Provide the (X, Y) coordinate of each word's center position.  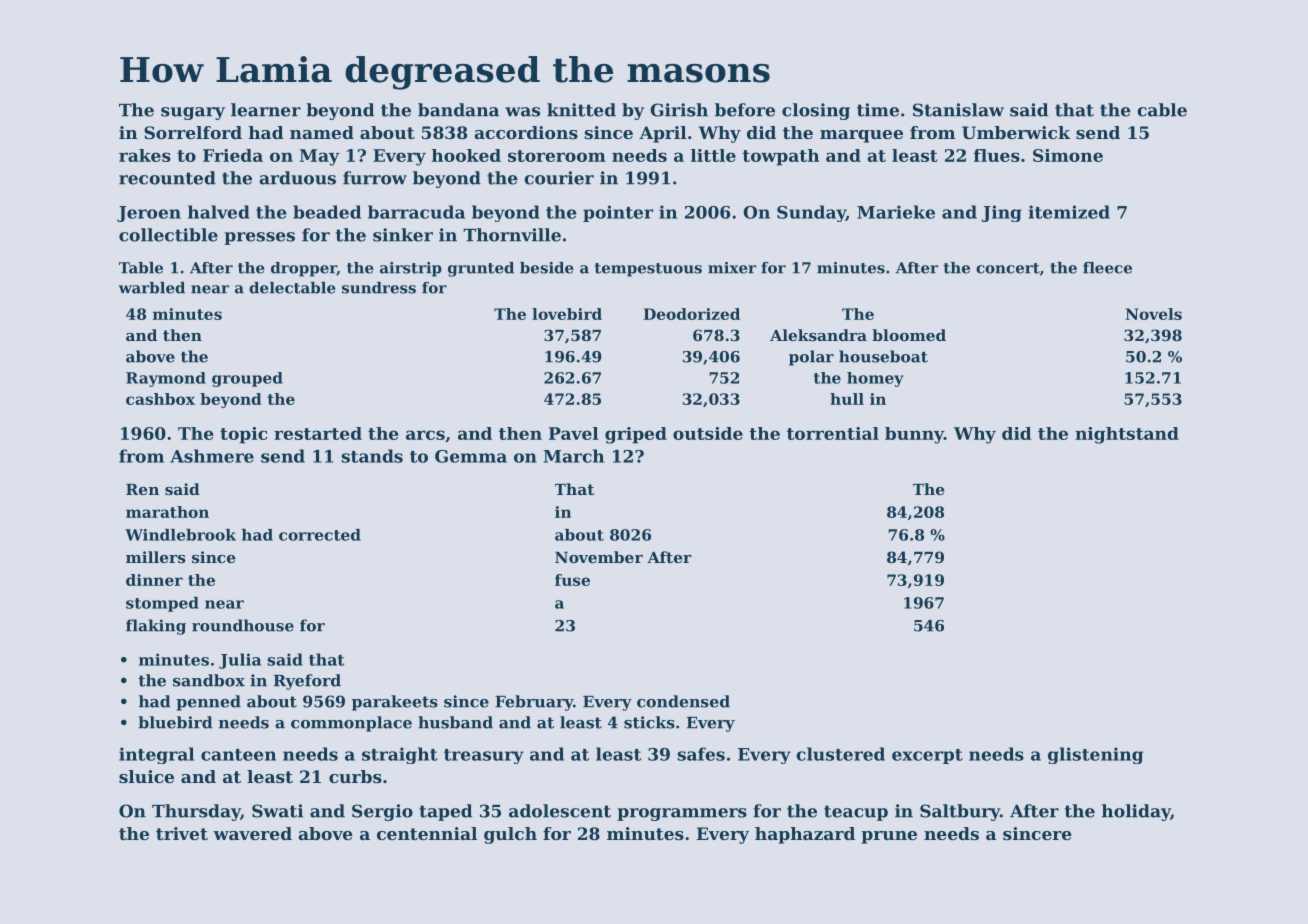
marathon (167, 512)
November (599, 557)
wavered (252, 833)
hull (847, 399)
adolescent (560, 811)
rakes (145, 155)
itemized (1069, 212)
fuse (572, 580)
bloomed (909, 335)
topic (243, 435)
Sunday (811, 213)
